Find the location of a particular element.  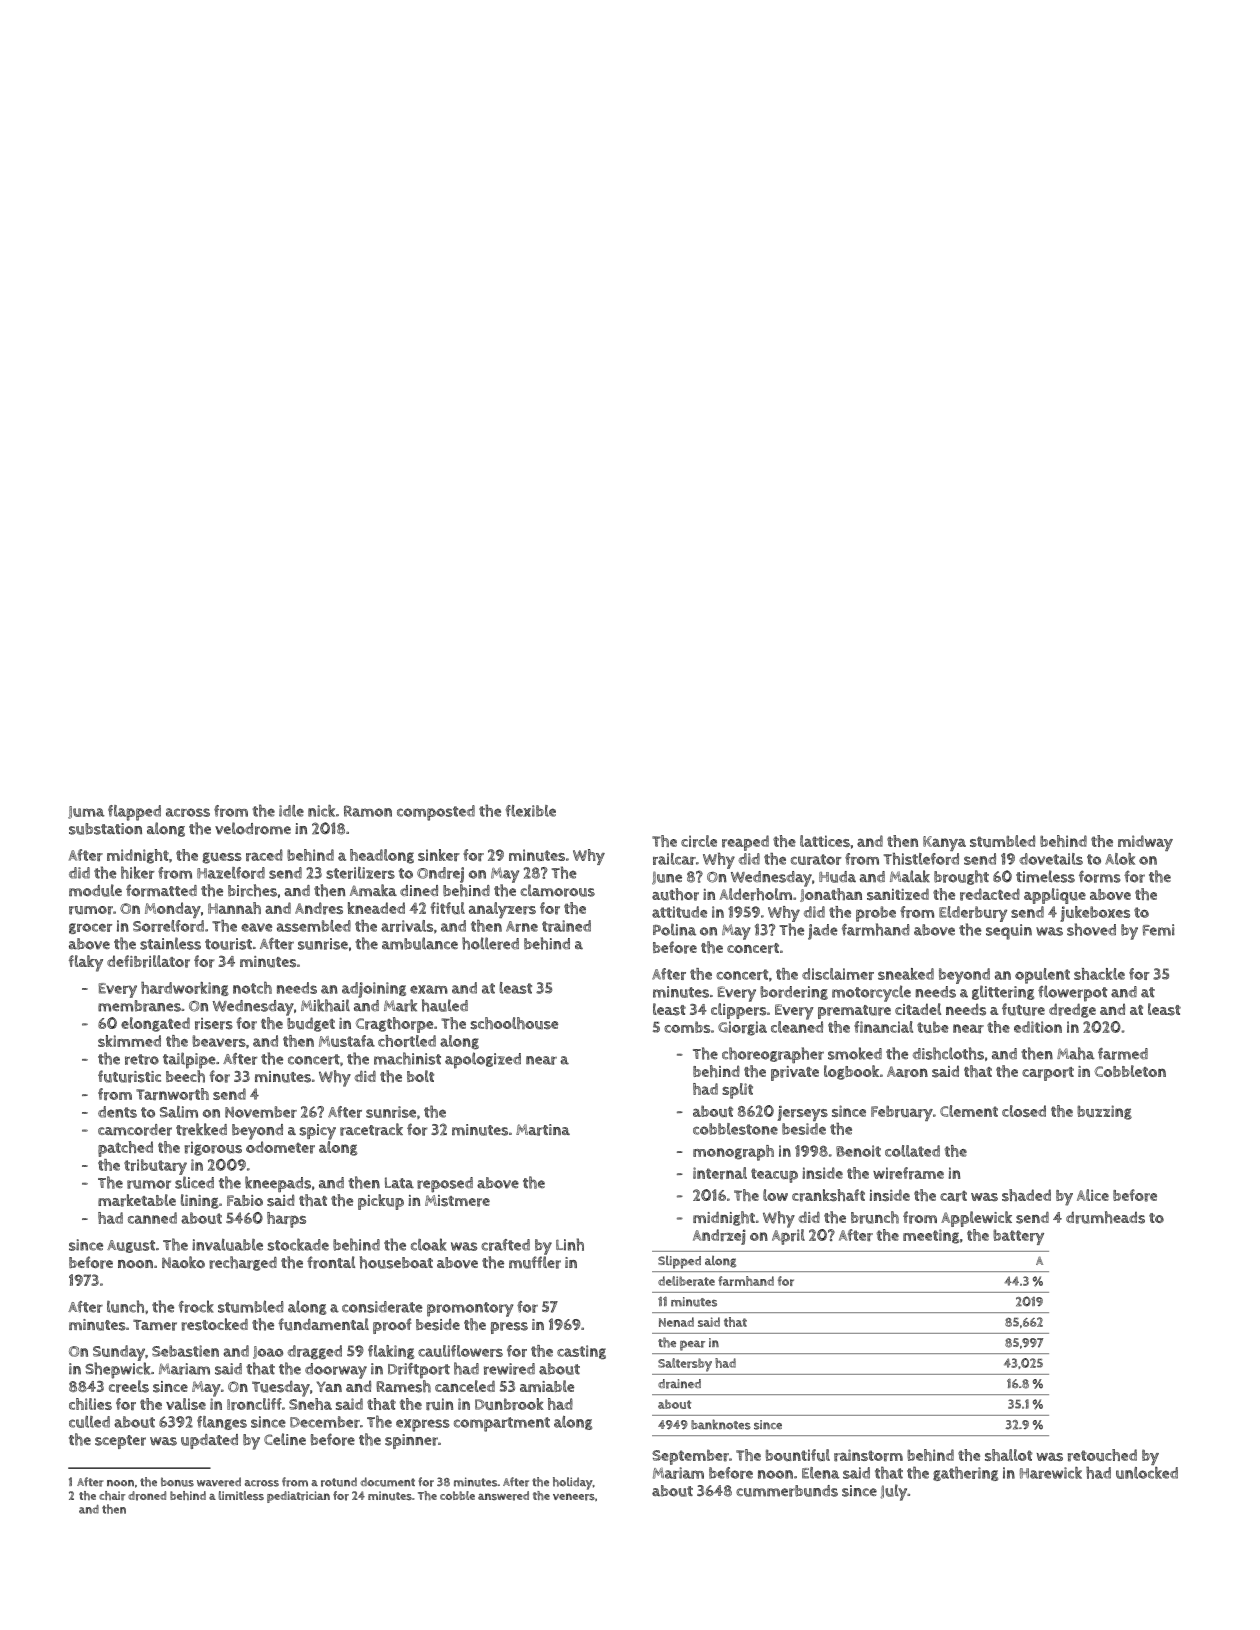

choreographer is located at coordinates (773, 1055).
